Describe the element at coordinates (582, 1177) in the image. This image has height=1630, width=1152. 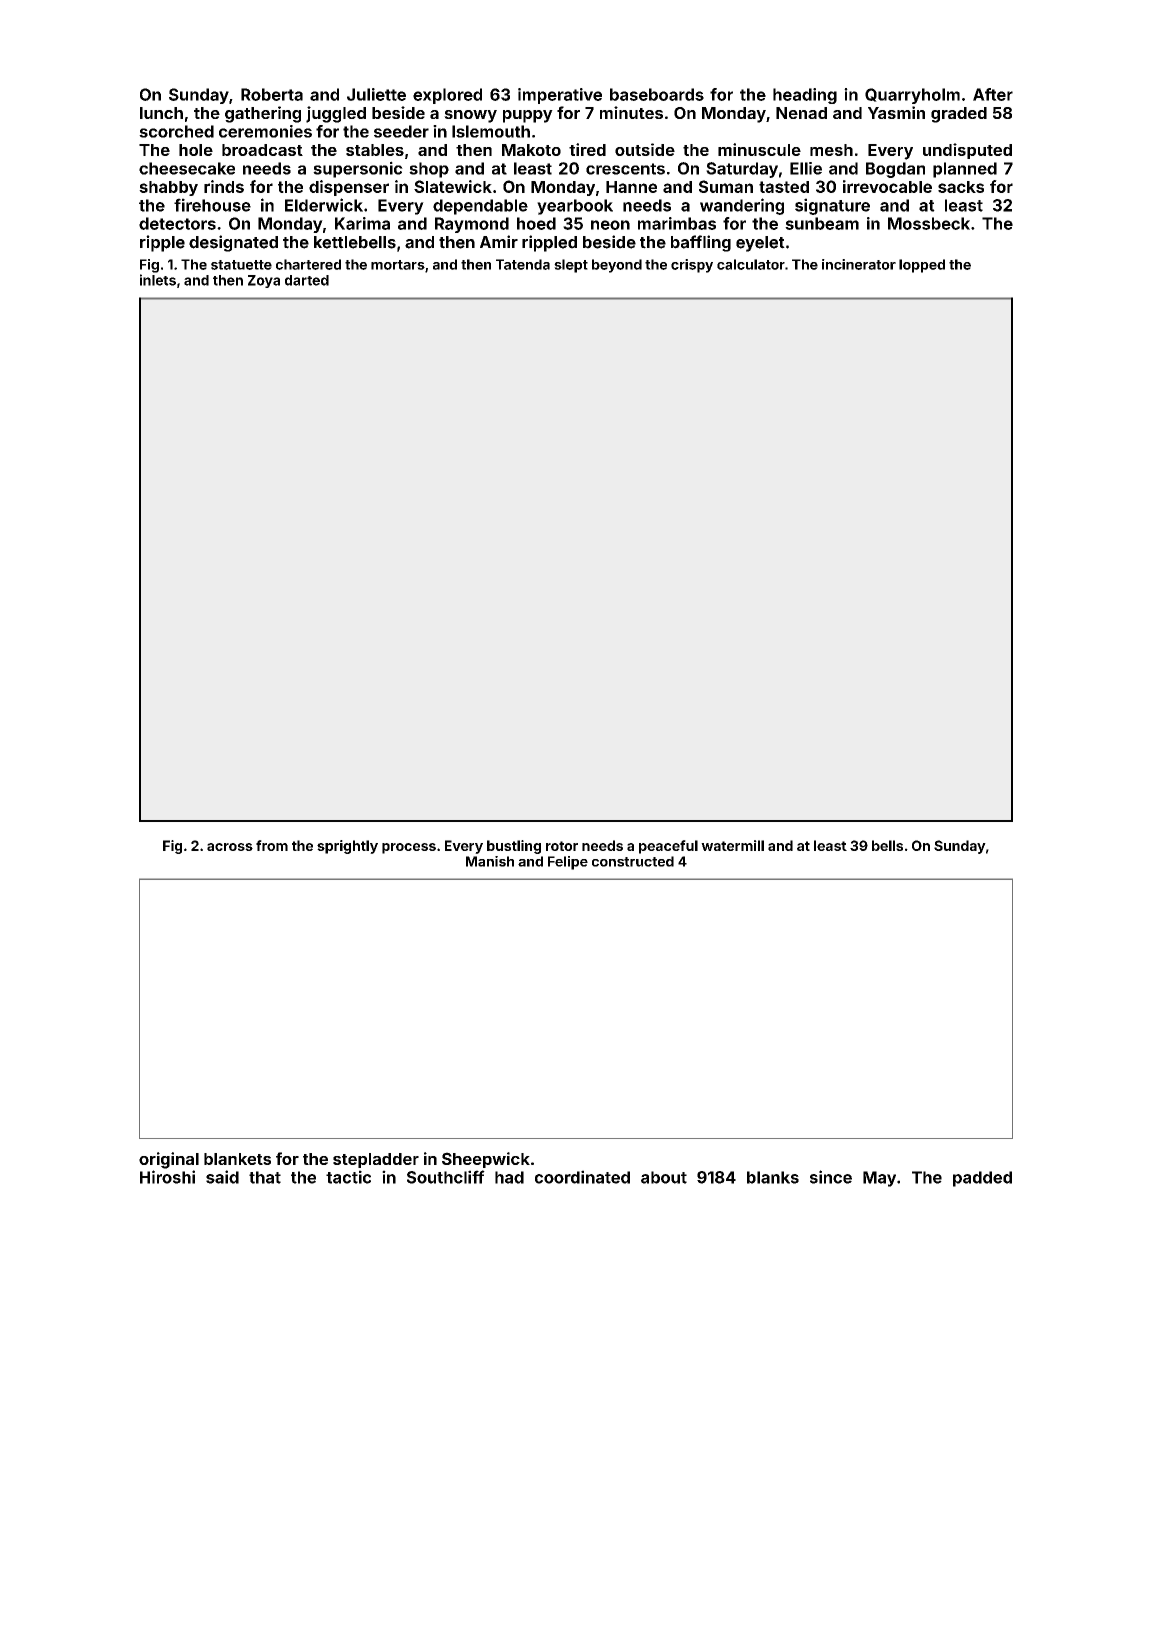
I see `coordinated` at that location.
